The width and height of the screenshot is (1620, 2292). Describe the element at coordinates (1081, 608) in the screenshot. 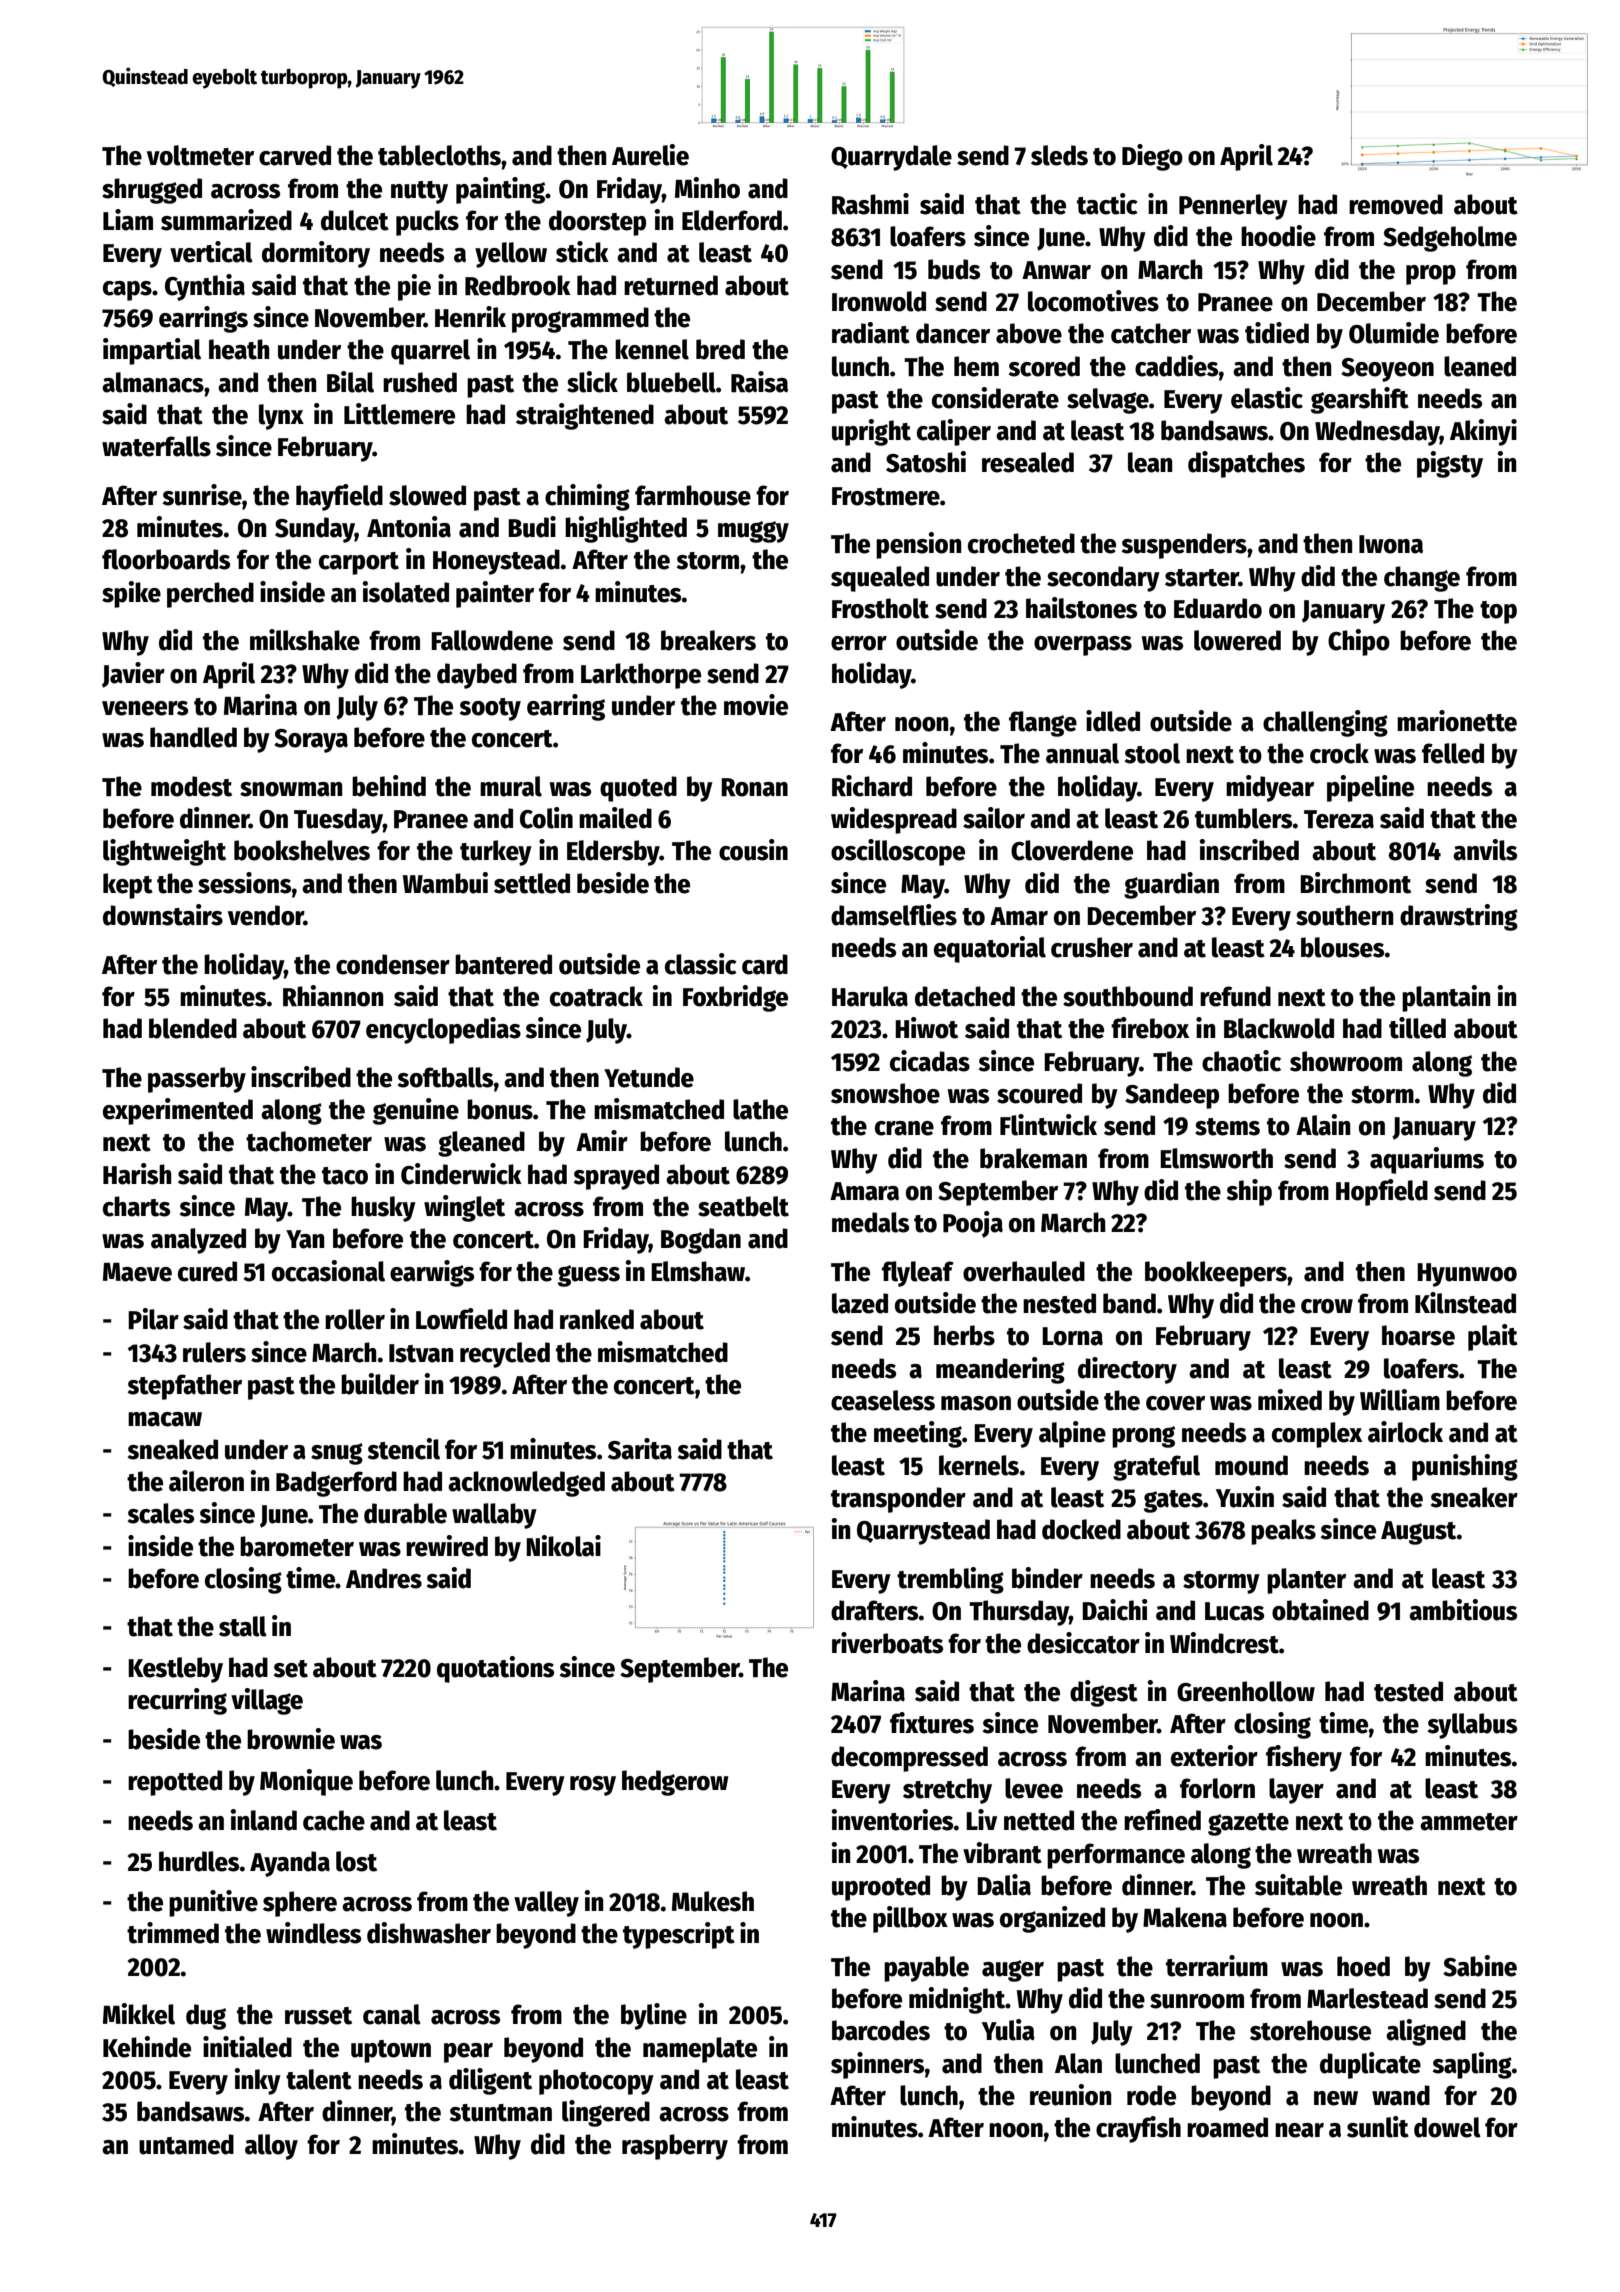

I see `hailstones` at that location.
